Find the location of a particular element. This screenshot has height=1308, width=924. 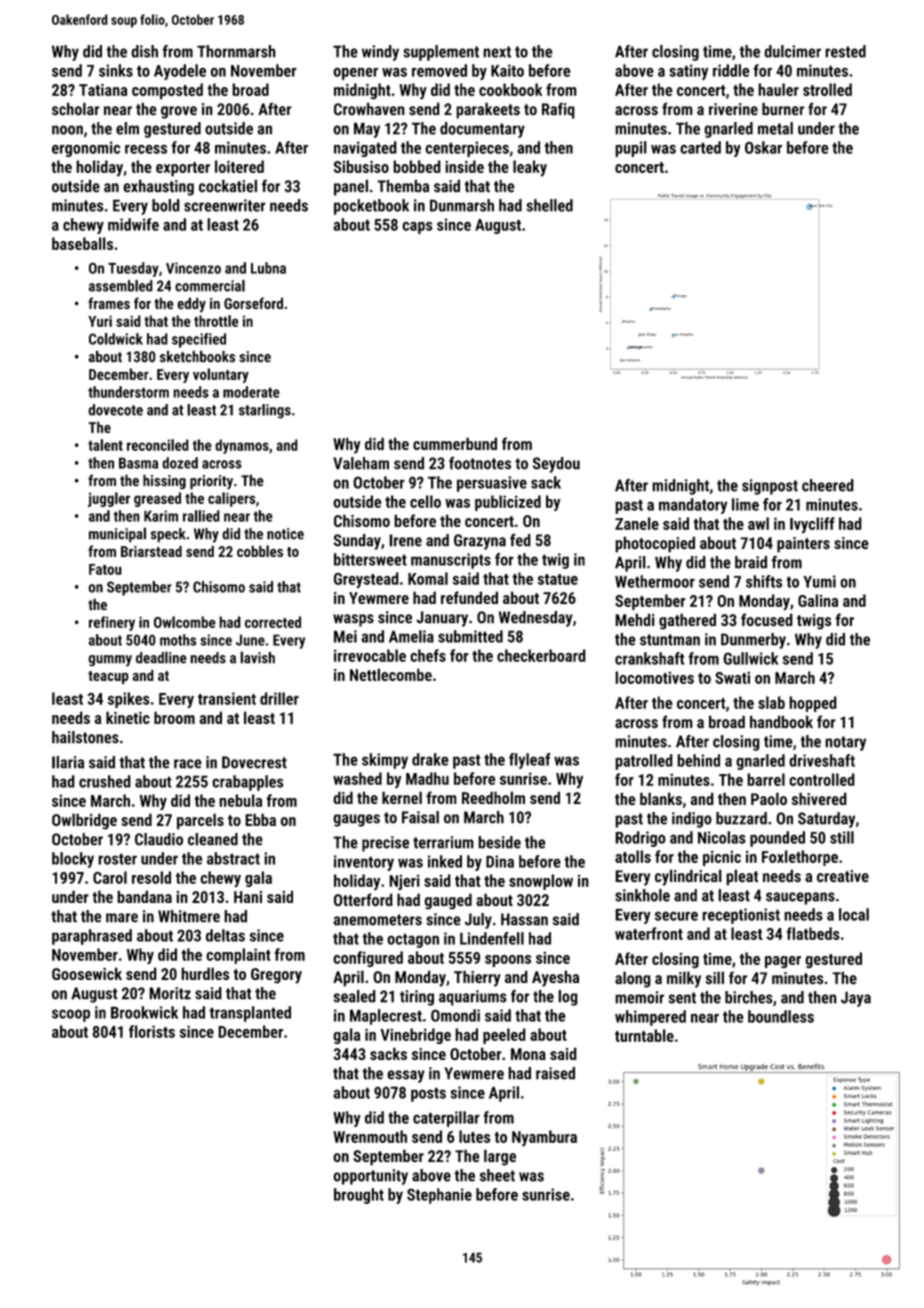

birches is located at coordinates (749, 997).
